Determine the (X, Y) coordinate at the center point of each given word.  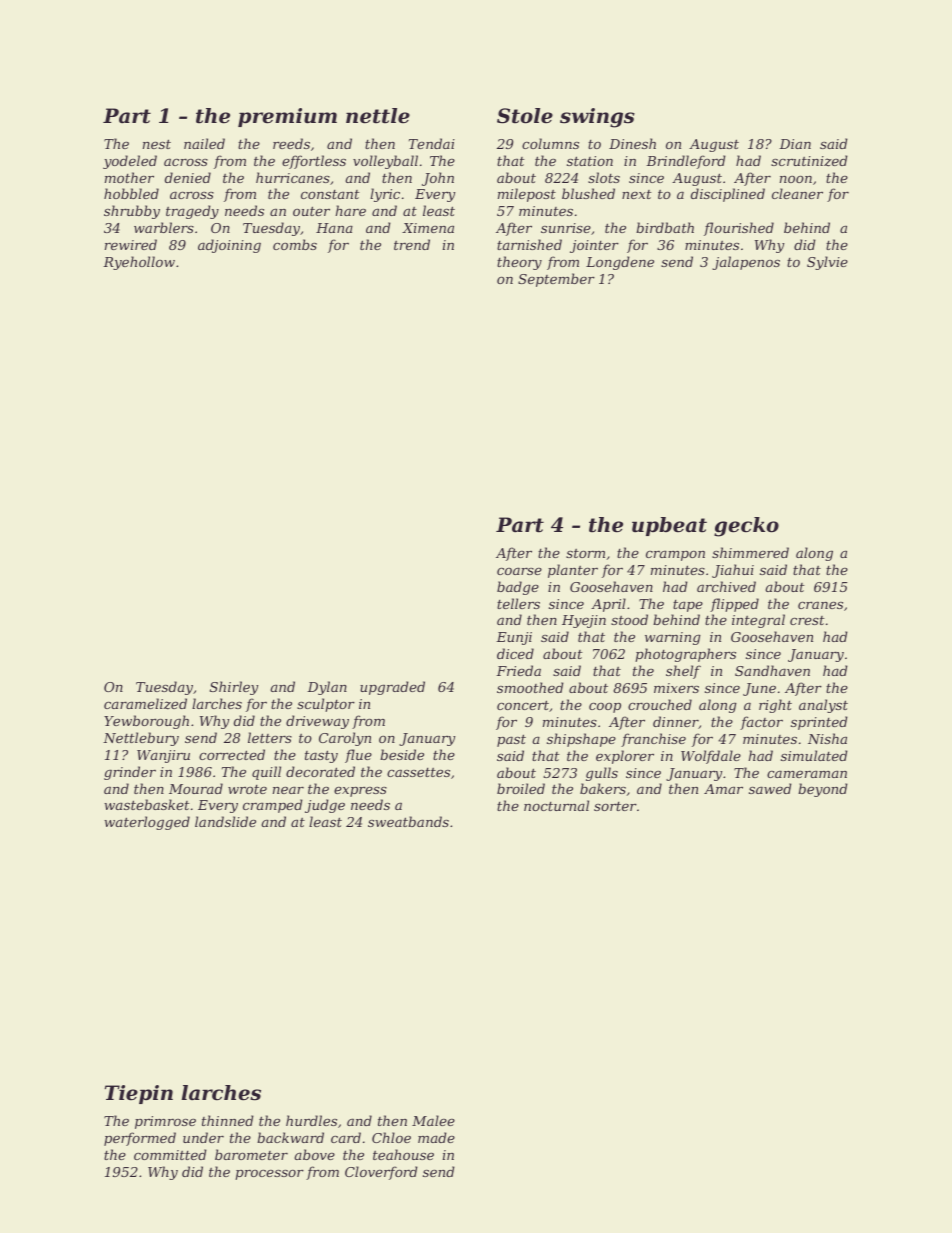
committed (170, 1154)
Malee (433, 1120)
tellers (518, 603)
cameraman (807, 774)
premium (287, 117)
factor (761, 723)
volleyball (385, 162)
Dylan (327, 688)
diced (515, 653)
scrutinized (809, 161)
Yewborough (146, 722)
